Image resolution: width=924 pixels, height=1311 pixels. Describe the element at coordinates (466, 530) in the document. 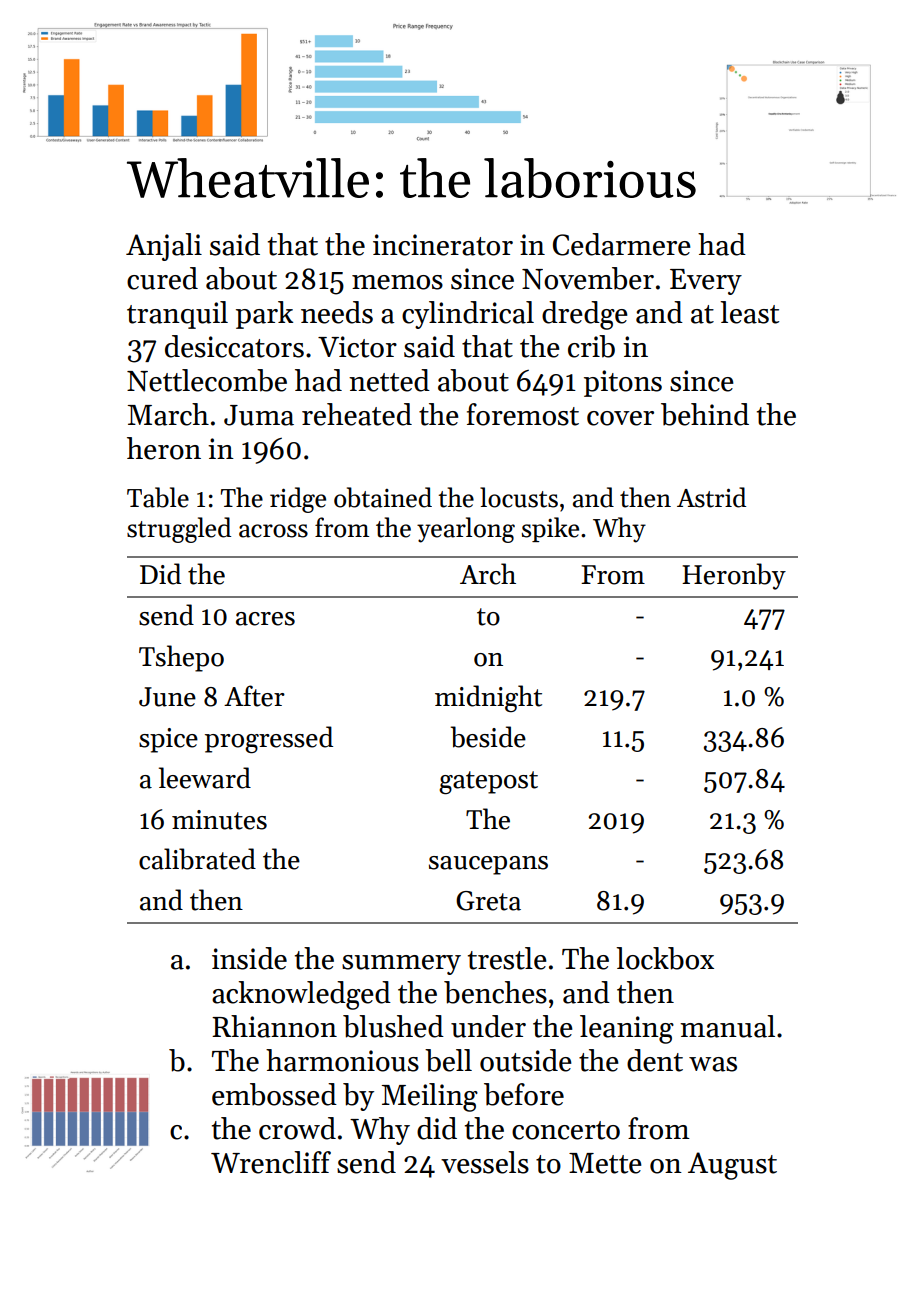

I see `yearlong` at that location.
